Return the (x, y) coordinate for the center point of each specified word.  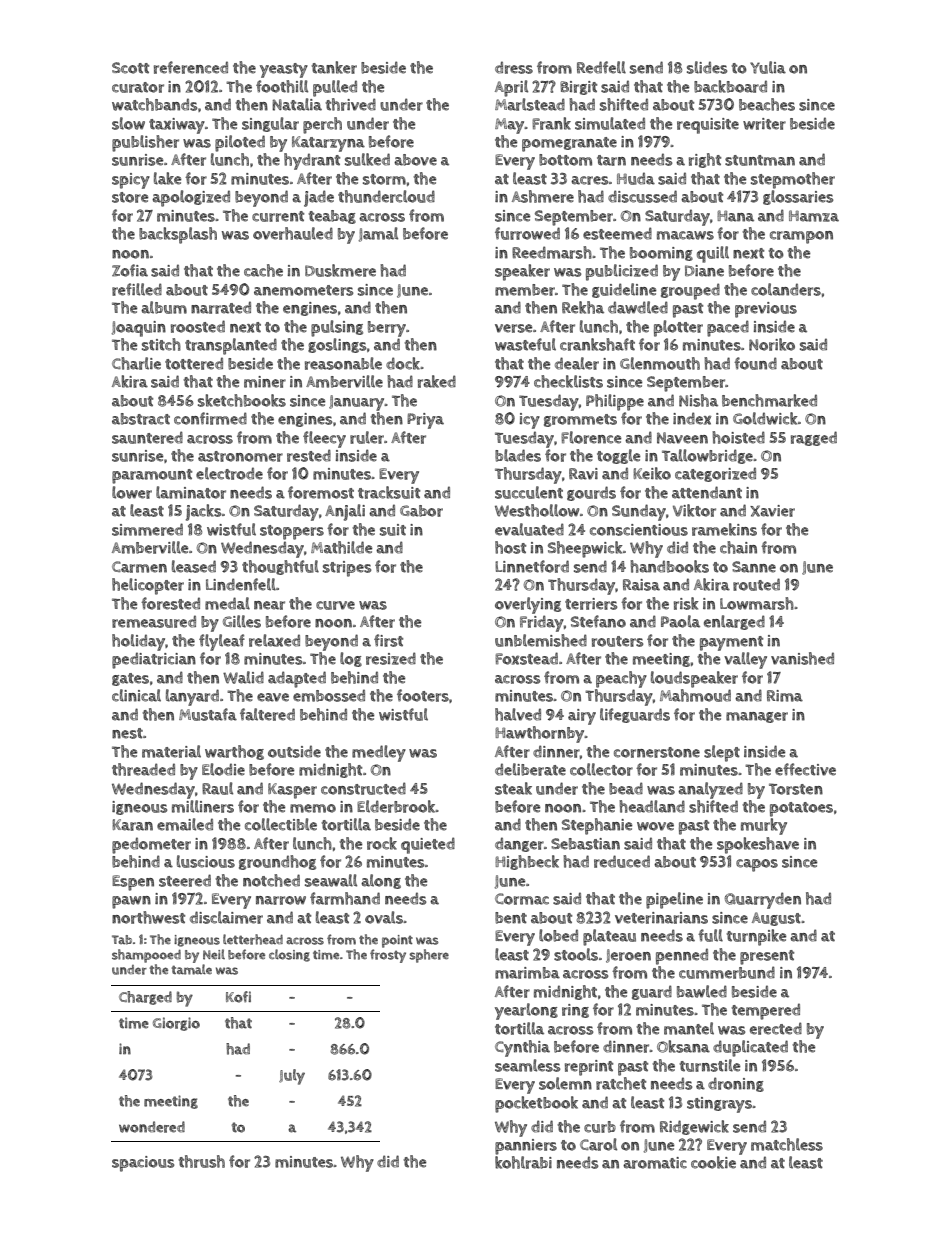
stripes (347, 569)
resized (391, 658)
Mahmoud (695, 695)
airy (582, 717)
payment (731, 643)
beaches (767, 104)
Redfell (601, 67)
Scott (130, 68)
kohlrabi (523, 1162)
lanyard (192, 697)
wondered (152, 1127)
